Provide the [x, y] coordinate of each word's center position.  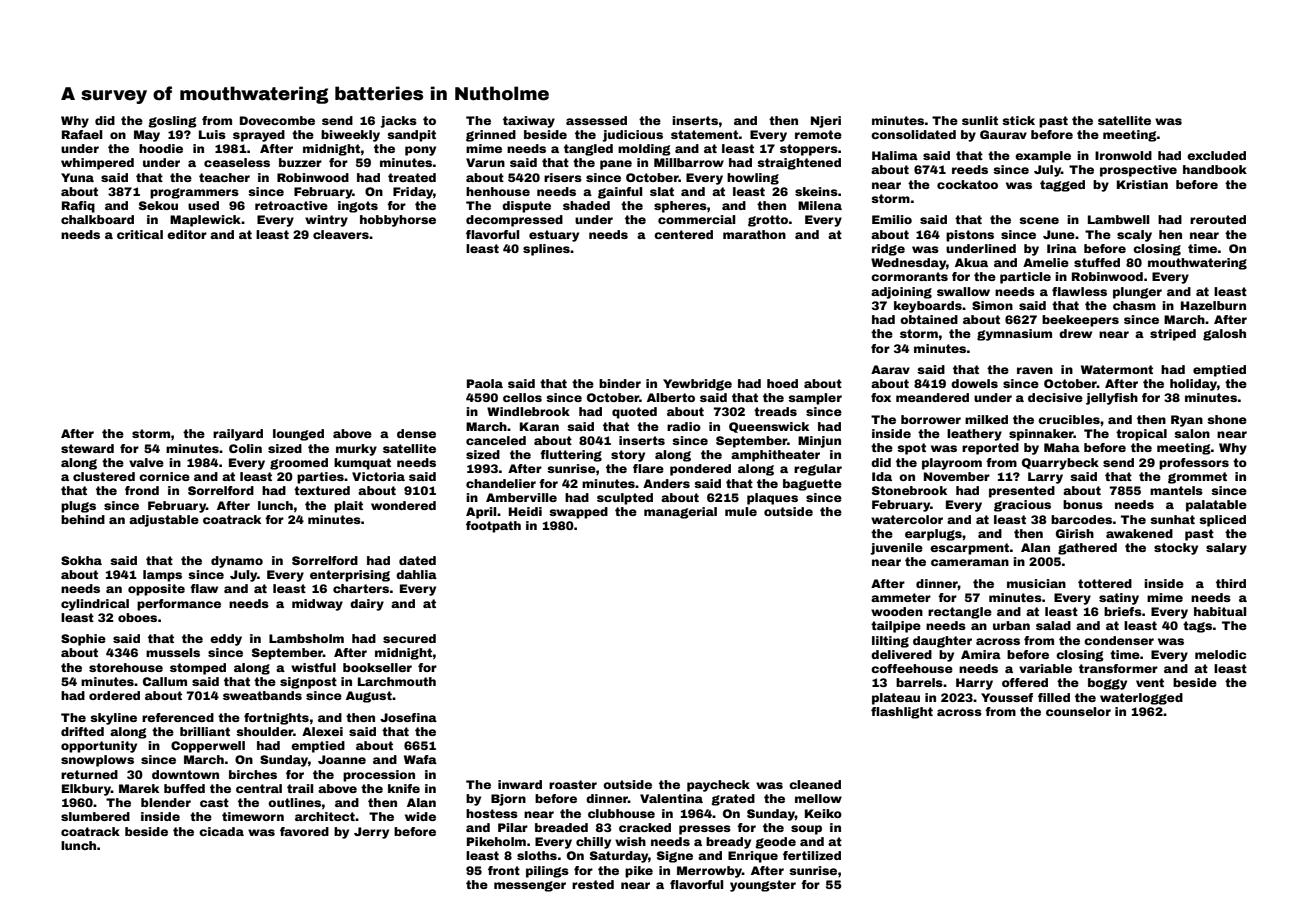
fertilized [812, 855]
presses [705, 830]
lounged [298, 435]
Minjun [819, 442]
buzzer [300, 162]
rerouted [1218, 219]
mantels [1176, 490]
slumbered [95, 816]
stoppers [809, 150]
